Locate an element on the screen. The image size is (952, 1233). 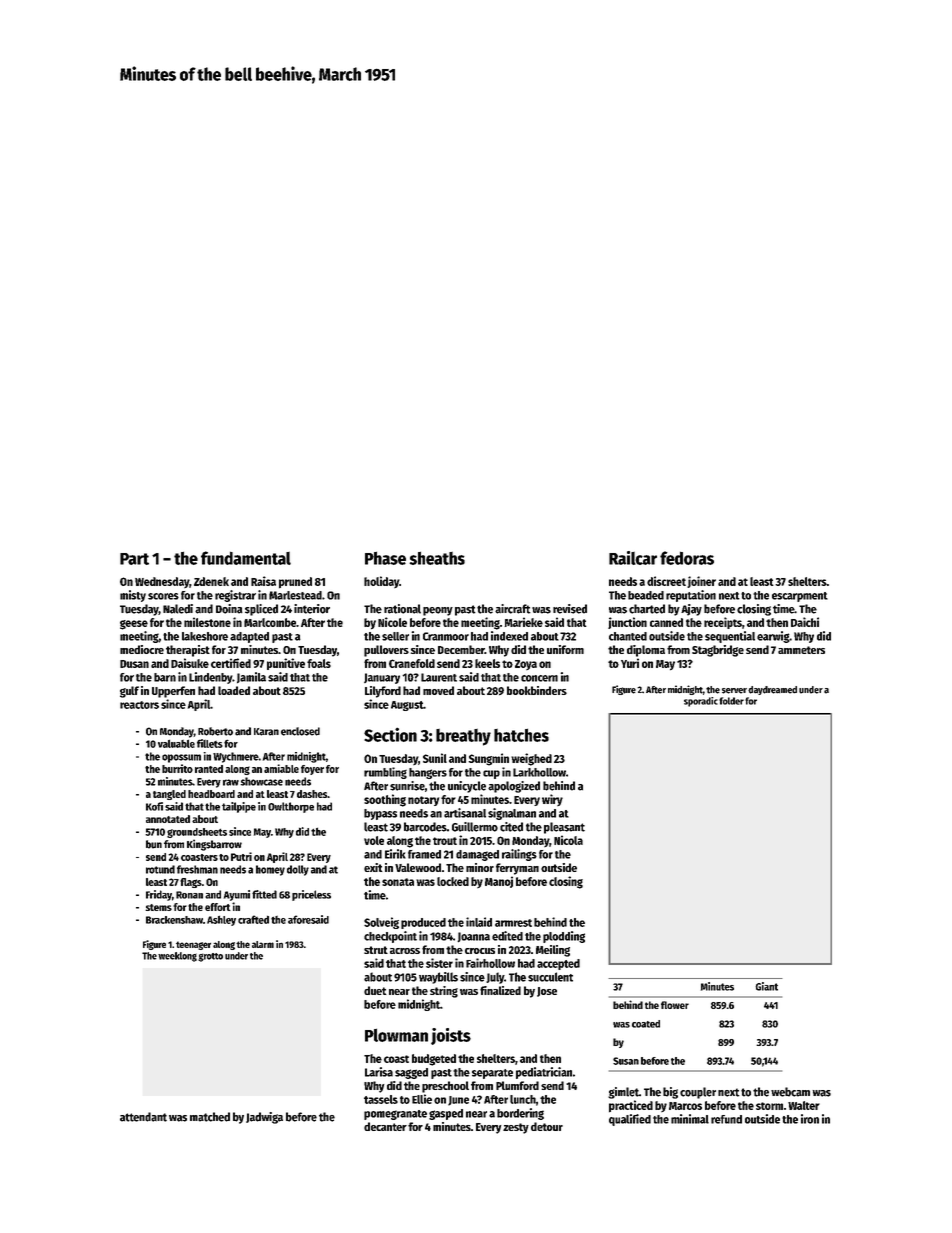
barcodes is located at coordinates (425, 827).
